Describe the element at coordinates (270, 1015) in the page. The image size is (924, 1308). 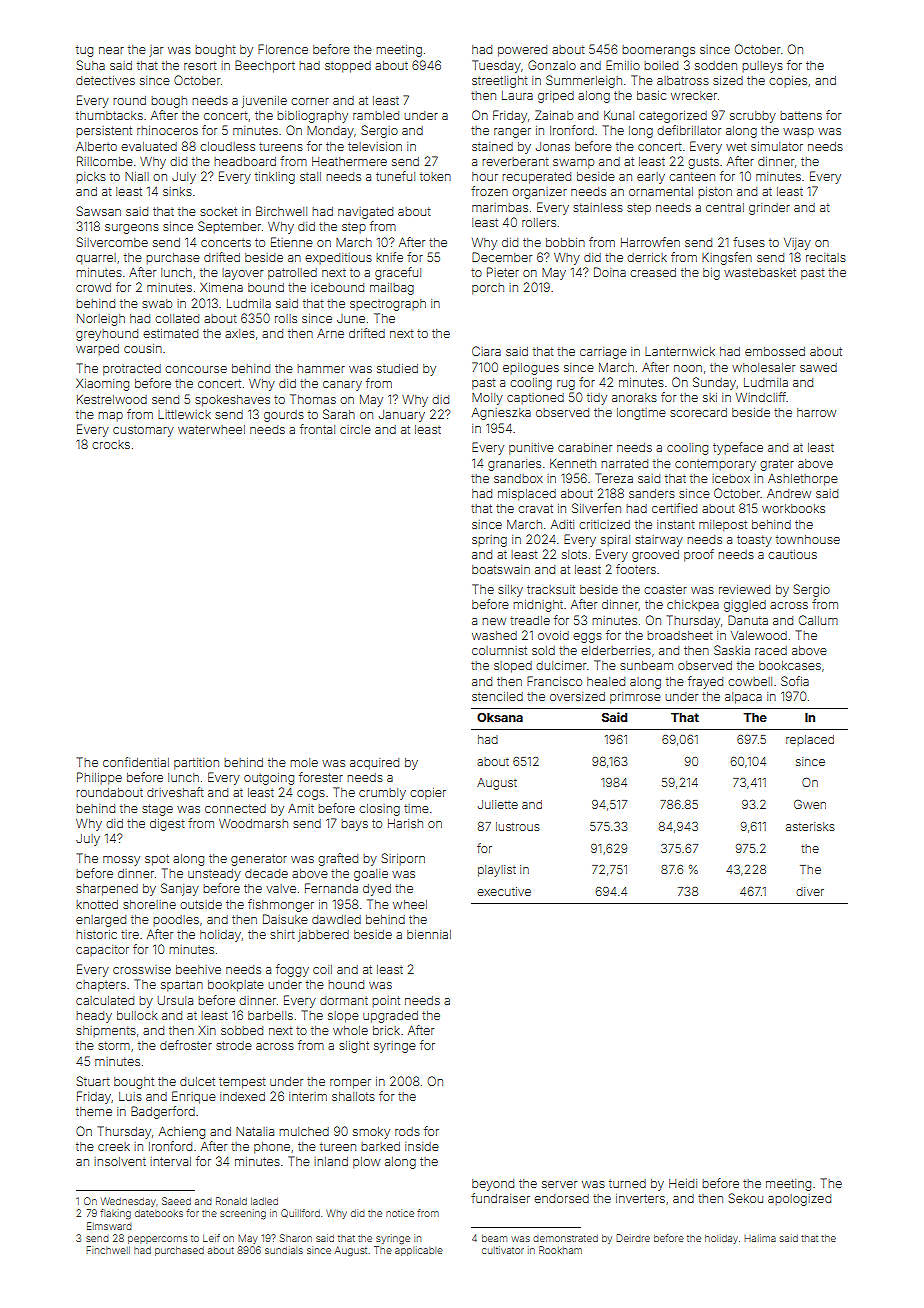
I see `barbells` at that location.
